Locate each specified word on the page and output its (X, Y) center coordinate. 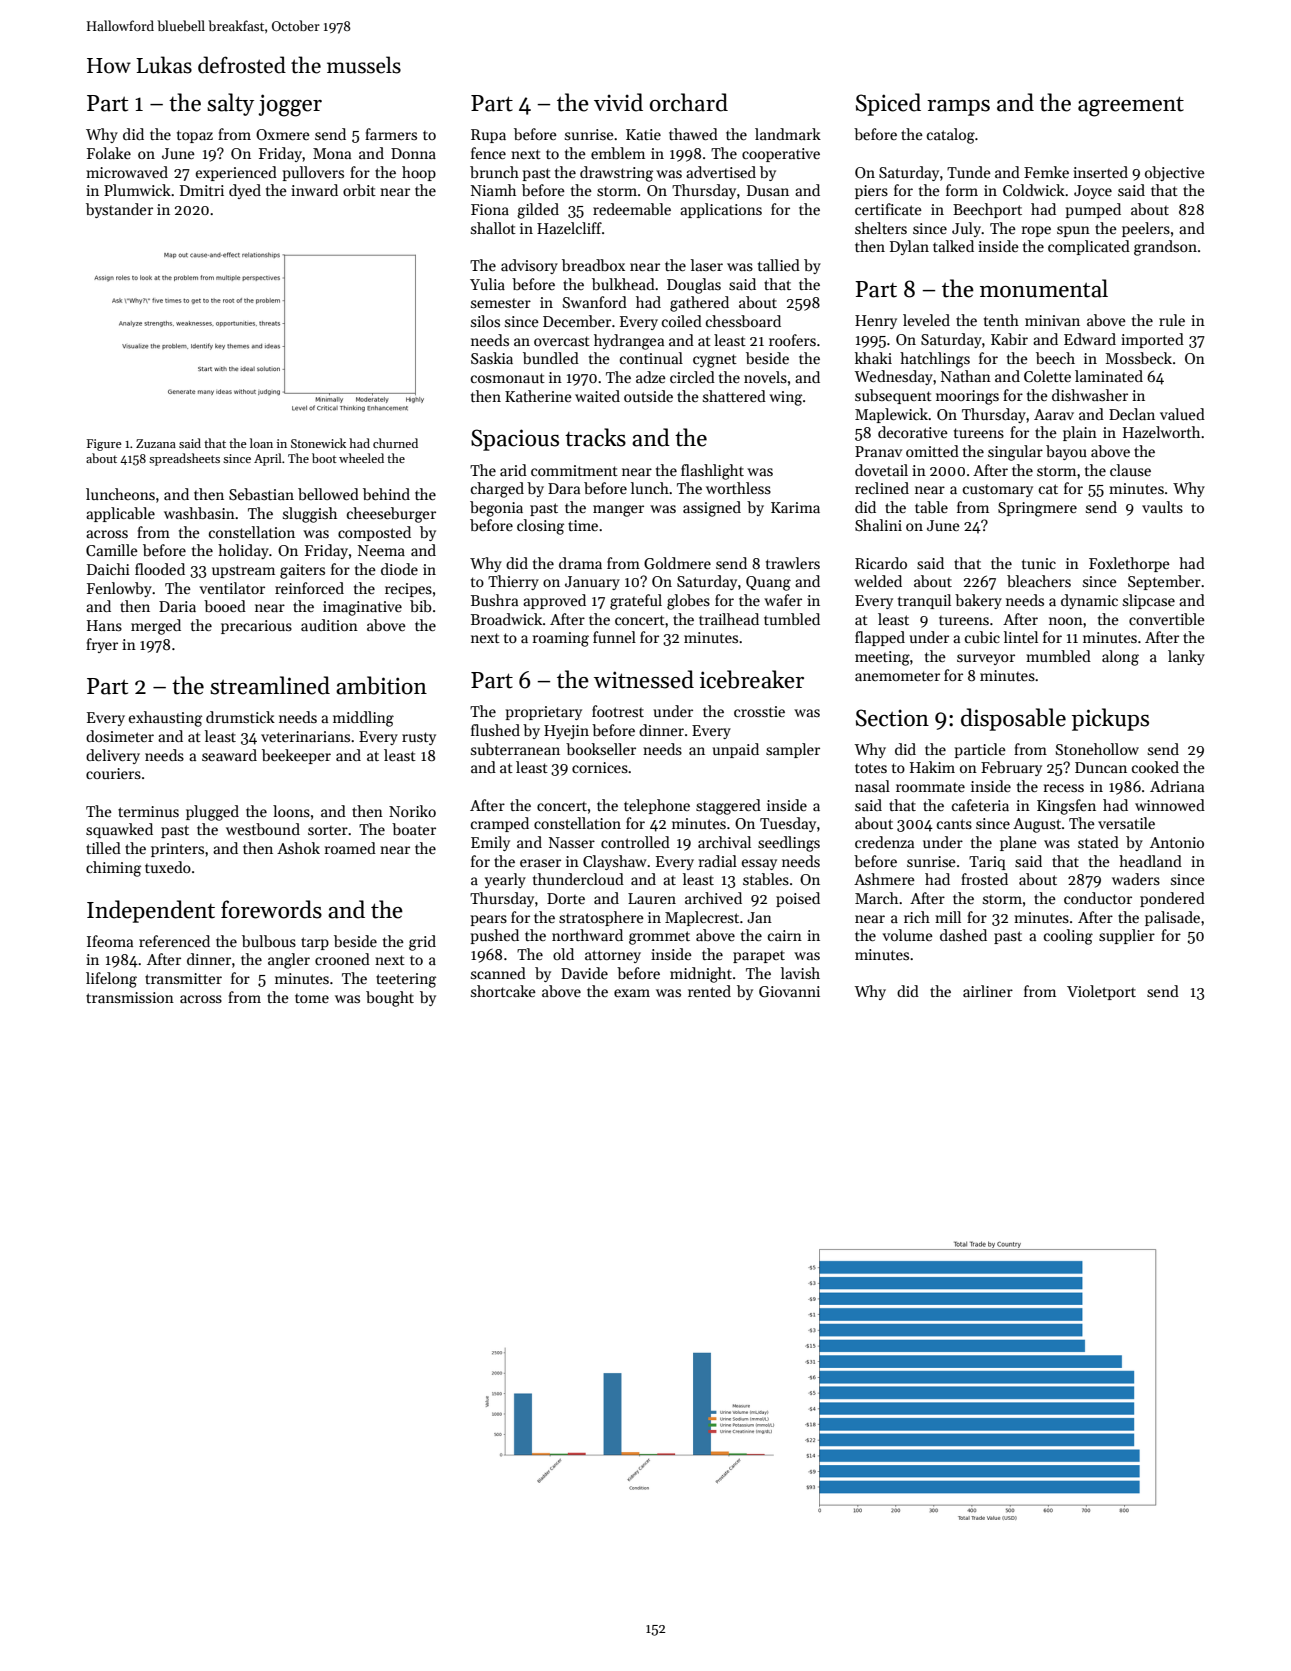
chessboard (743, 321)
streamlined (270, 685)
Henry (876, 322)
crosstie (759, 711)
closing (540, 527)
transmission (130, 997)
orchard (689, 102)
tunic (1039, 563)
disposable (1013, 719)
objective (1175, 173)
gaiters (302, 571)
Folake (109, 153)
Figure (104, 445)
